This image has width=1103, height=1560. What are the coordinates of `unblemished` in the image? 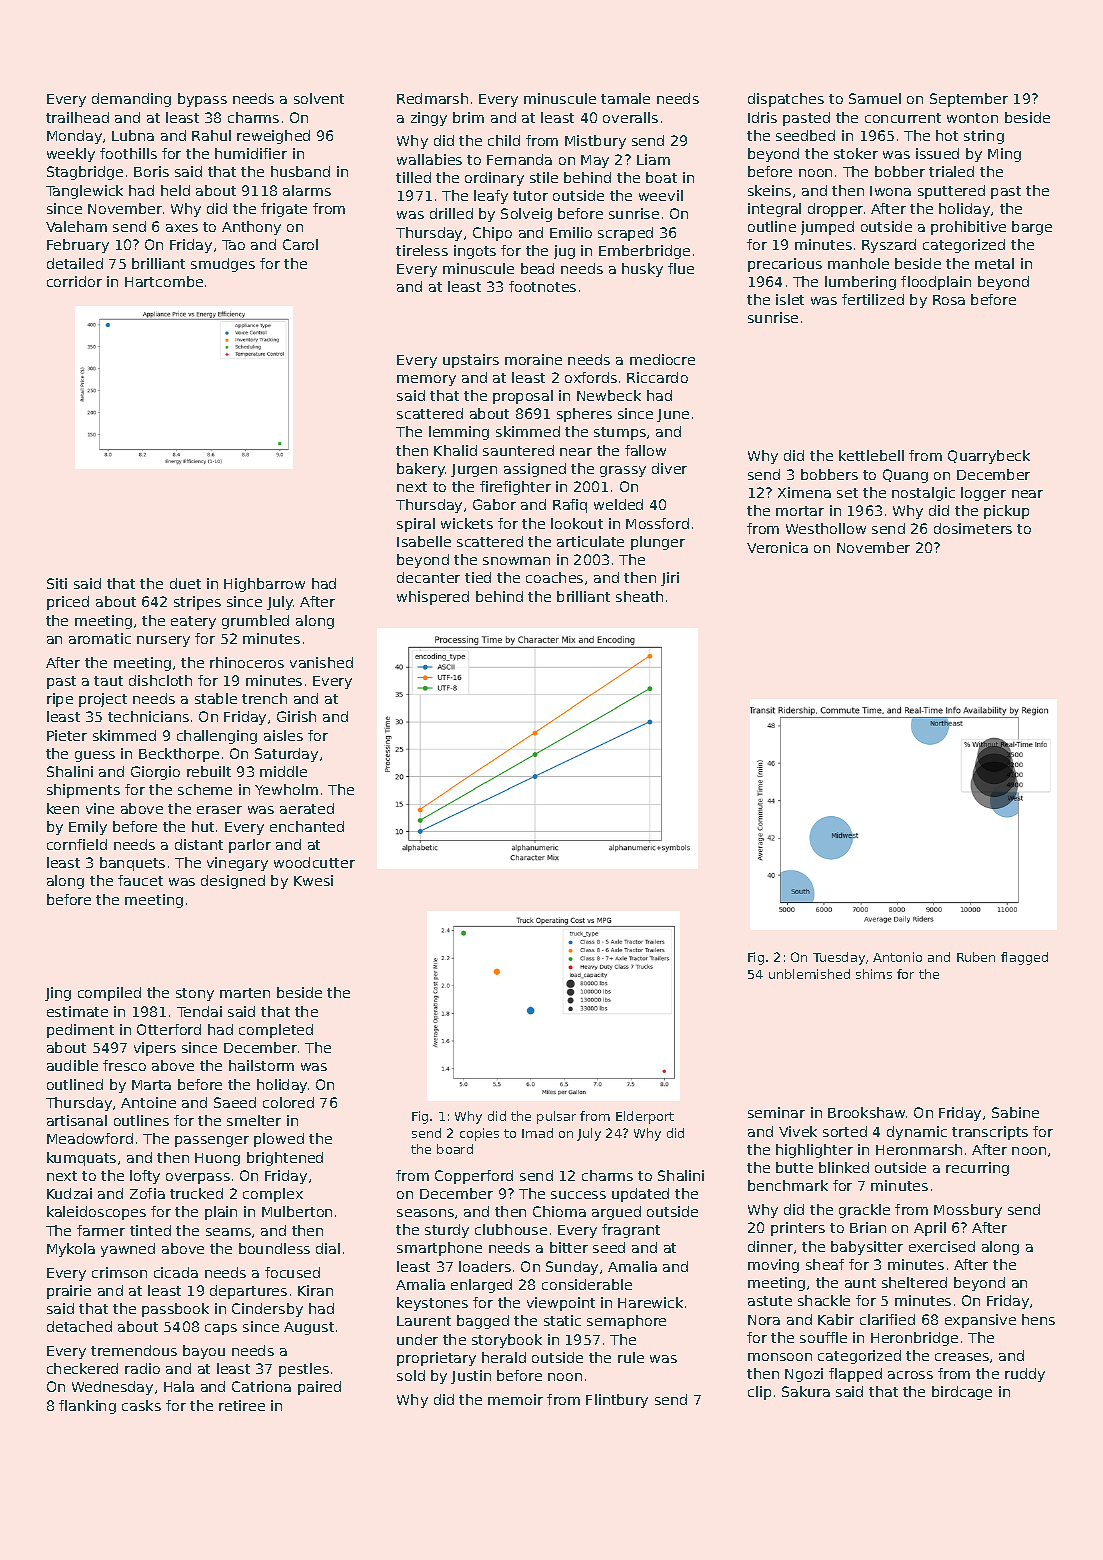 It's located at (809, 974).
